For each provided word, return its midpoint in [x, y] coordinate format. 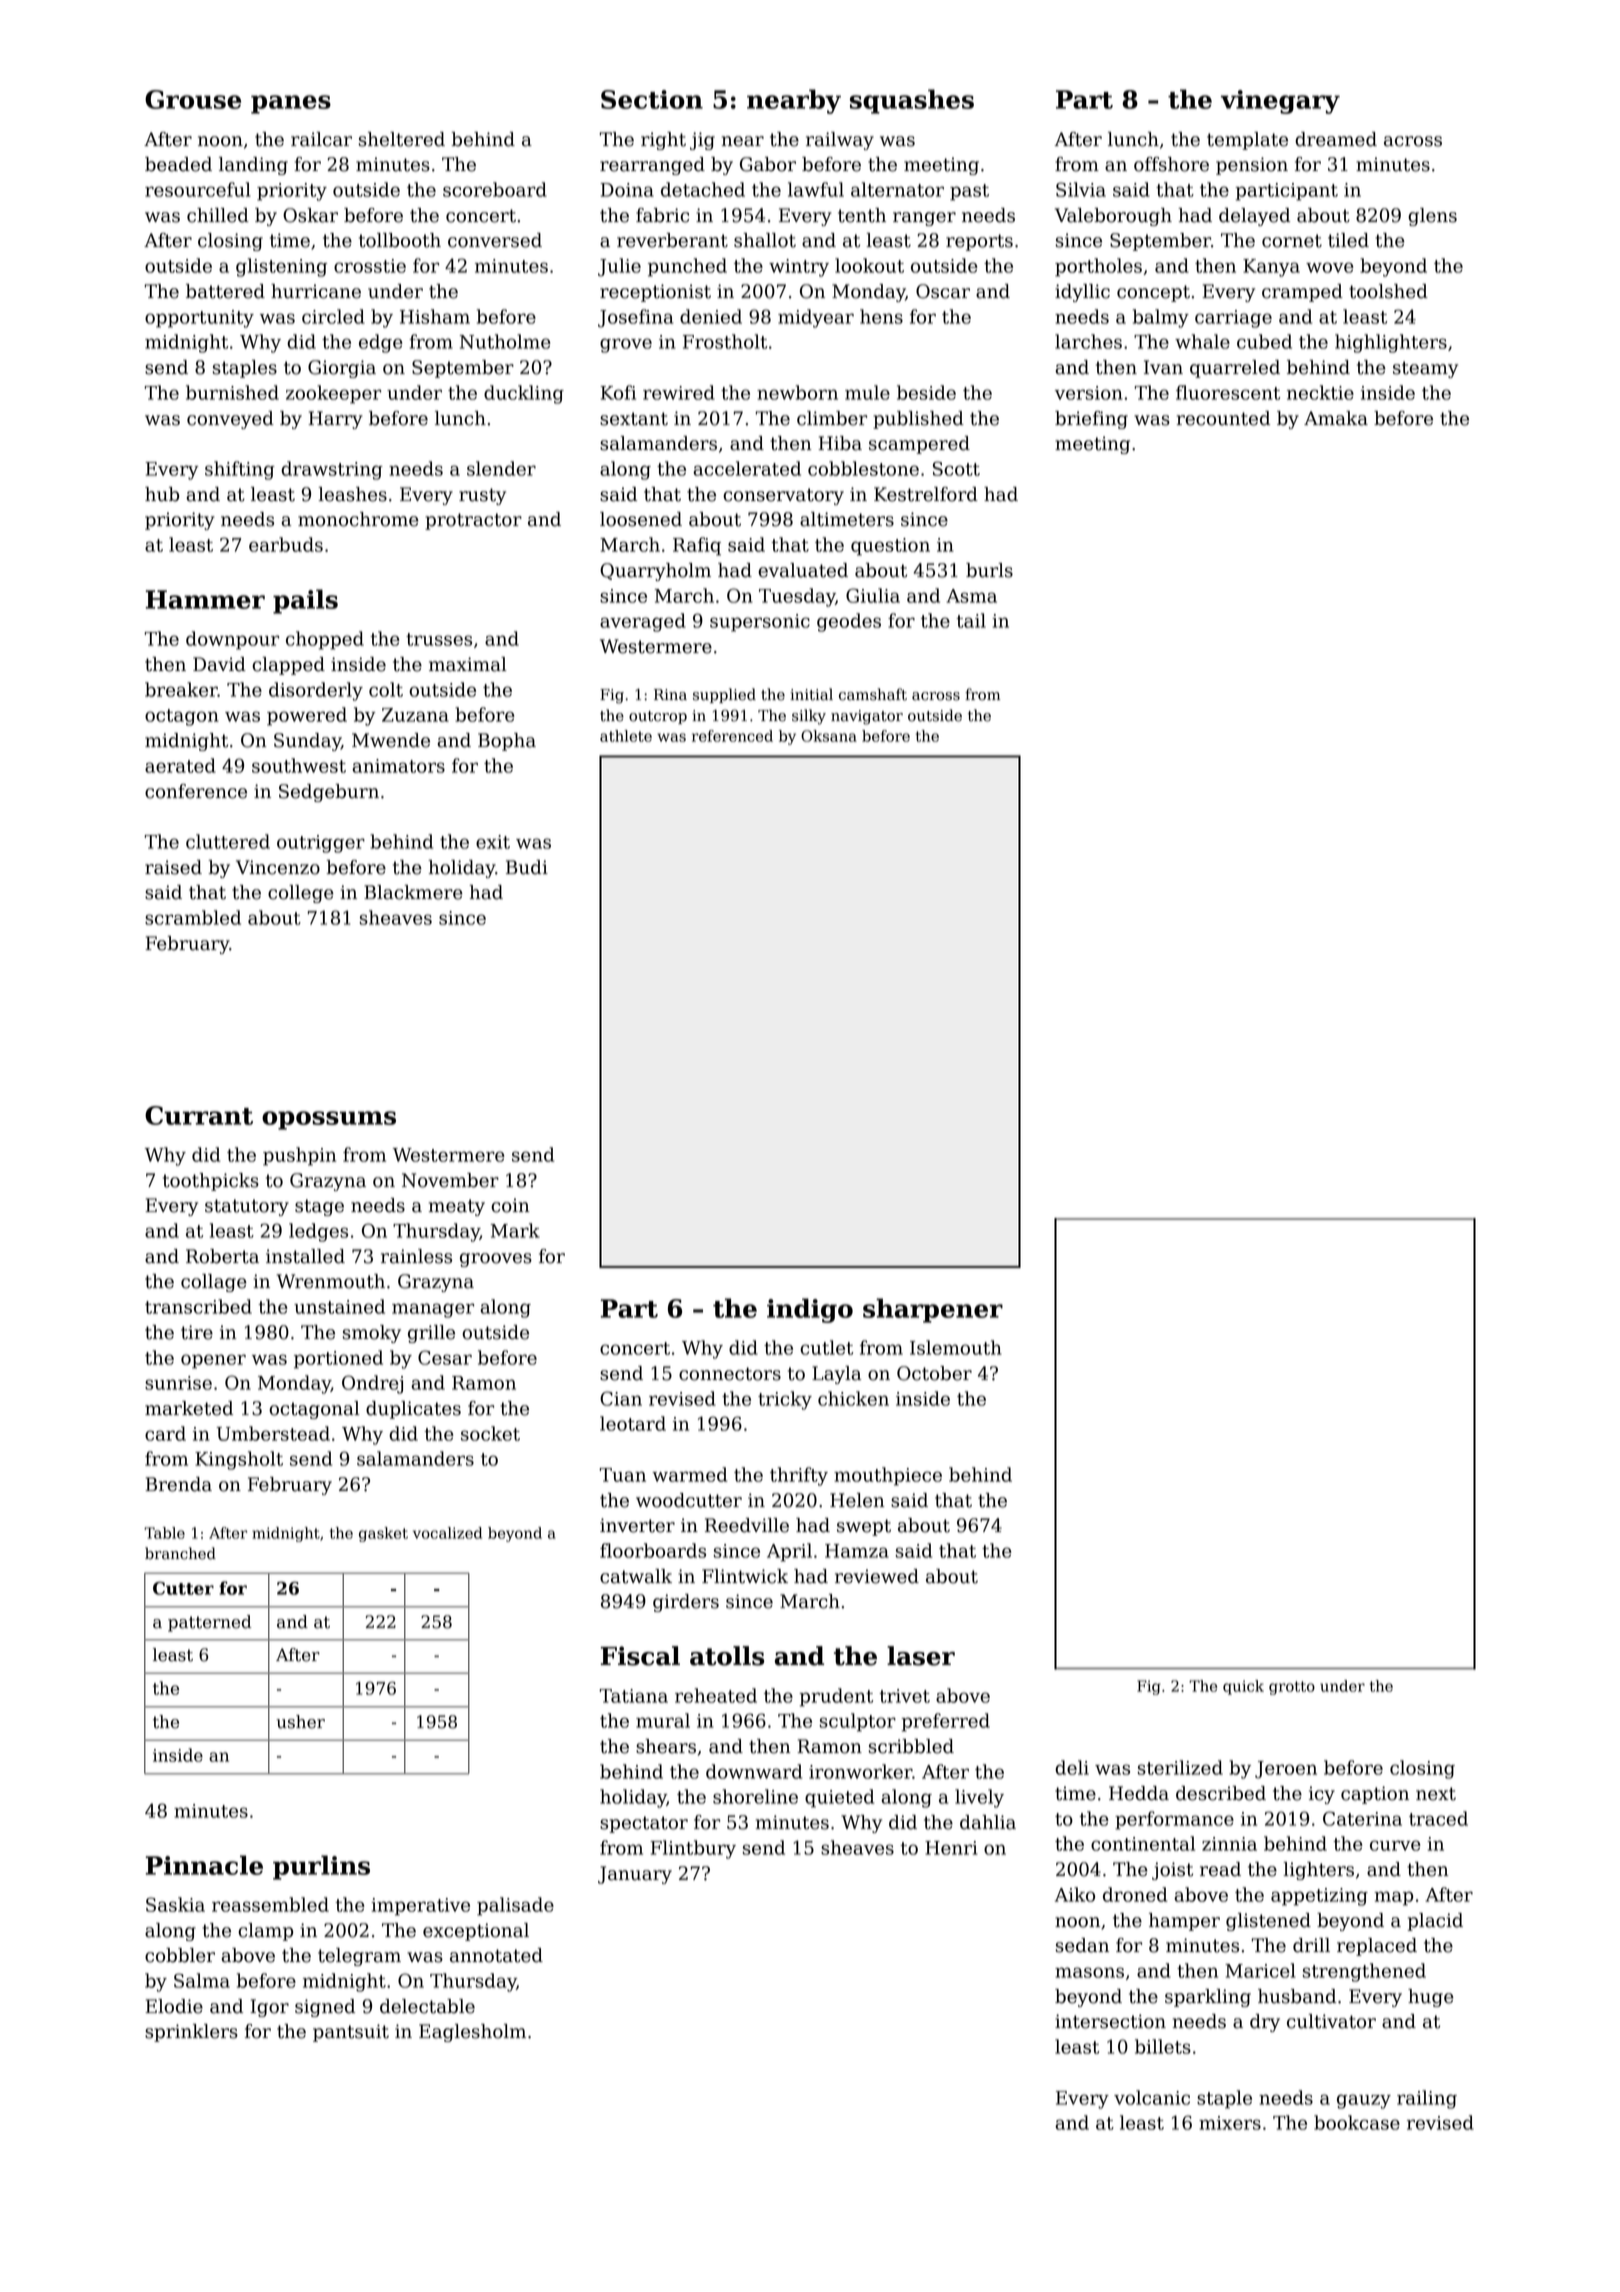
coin [510, 1205]
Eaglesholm [472, 2033]
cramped [1302, 293]
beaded [178, 164]
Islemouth [956, 1347]
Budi [527, 867]
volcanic [1152, 2097]
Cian [621, 1398]
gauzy [1364, 2101]
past [969, 192]
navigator [867, 717]
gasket [383, 1534]
